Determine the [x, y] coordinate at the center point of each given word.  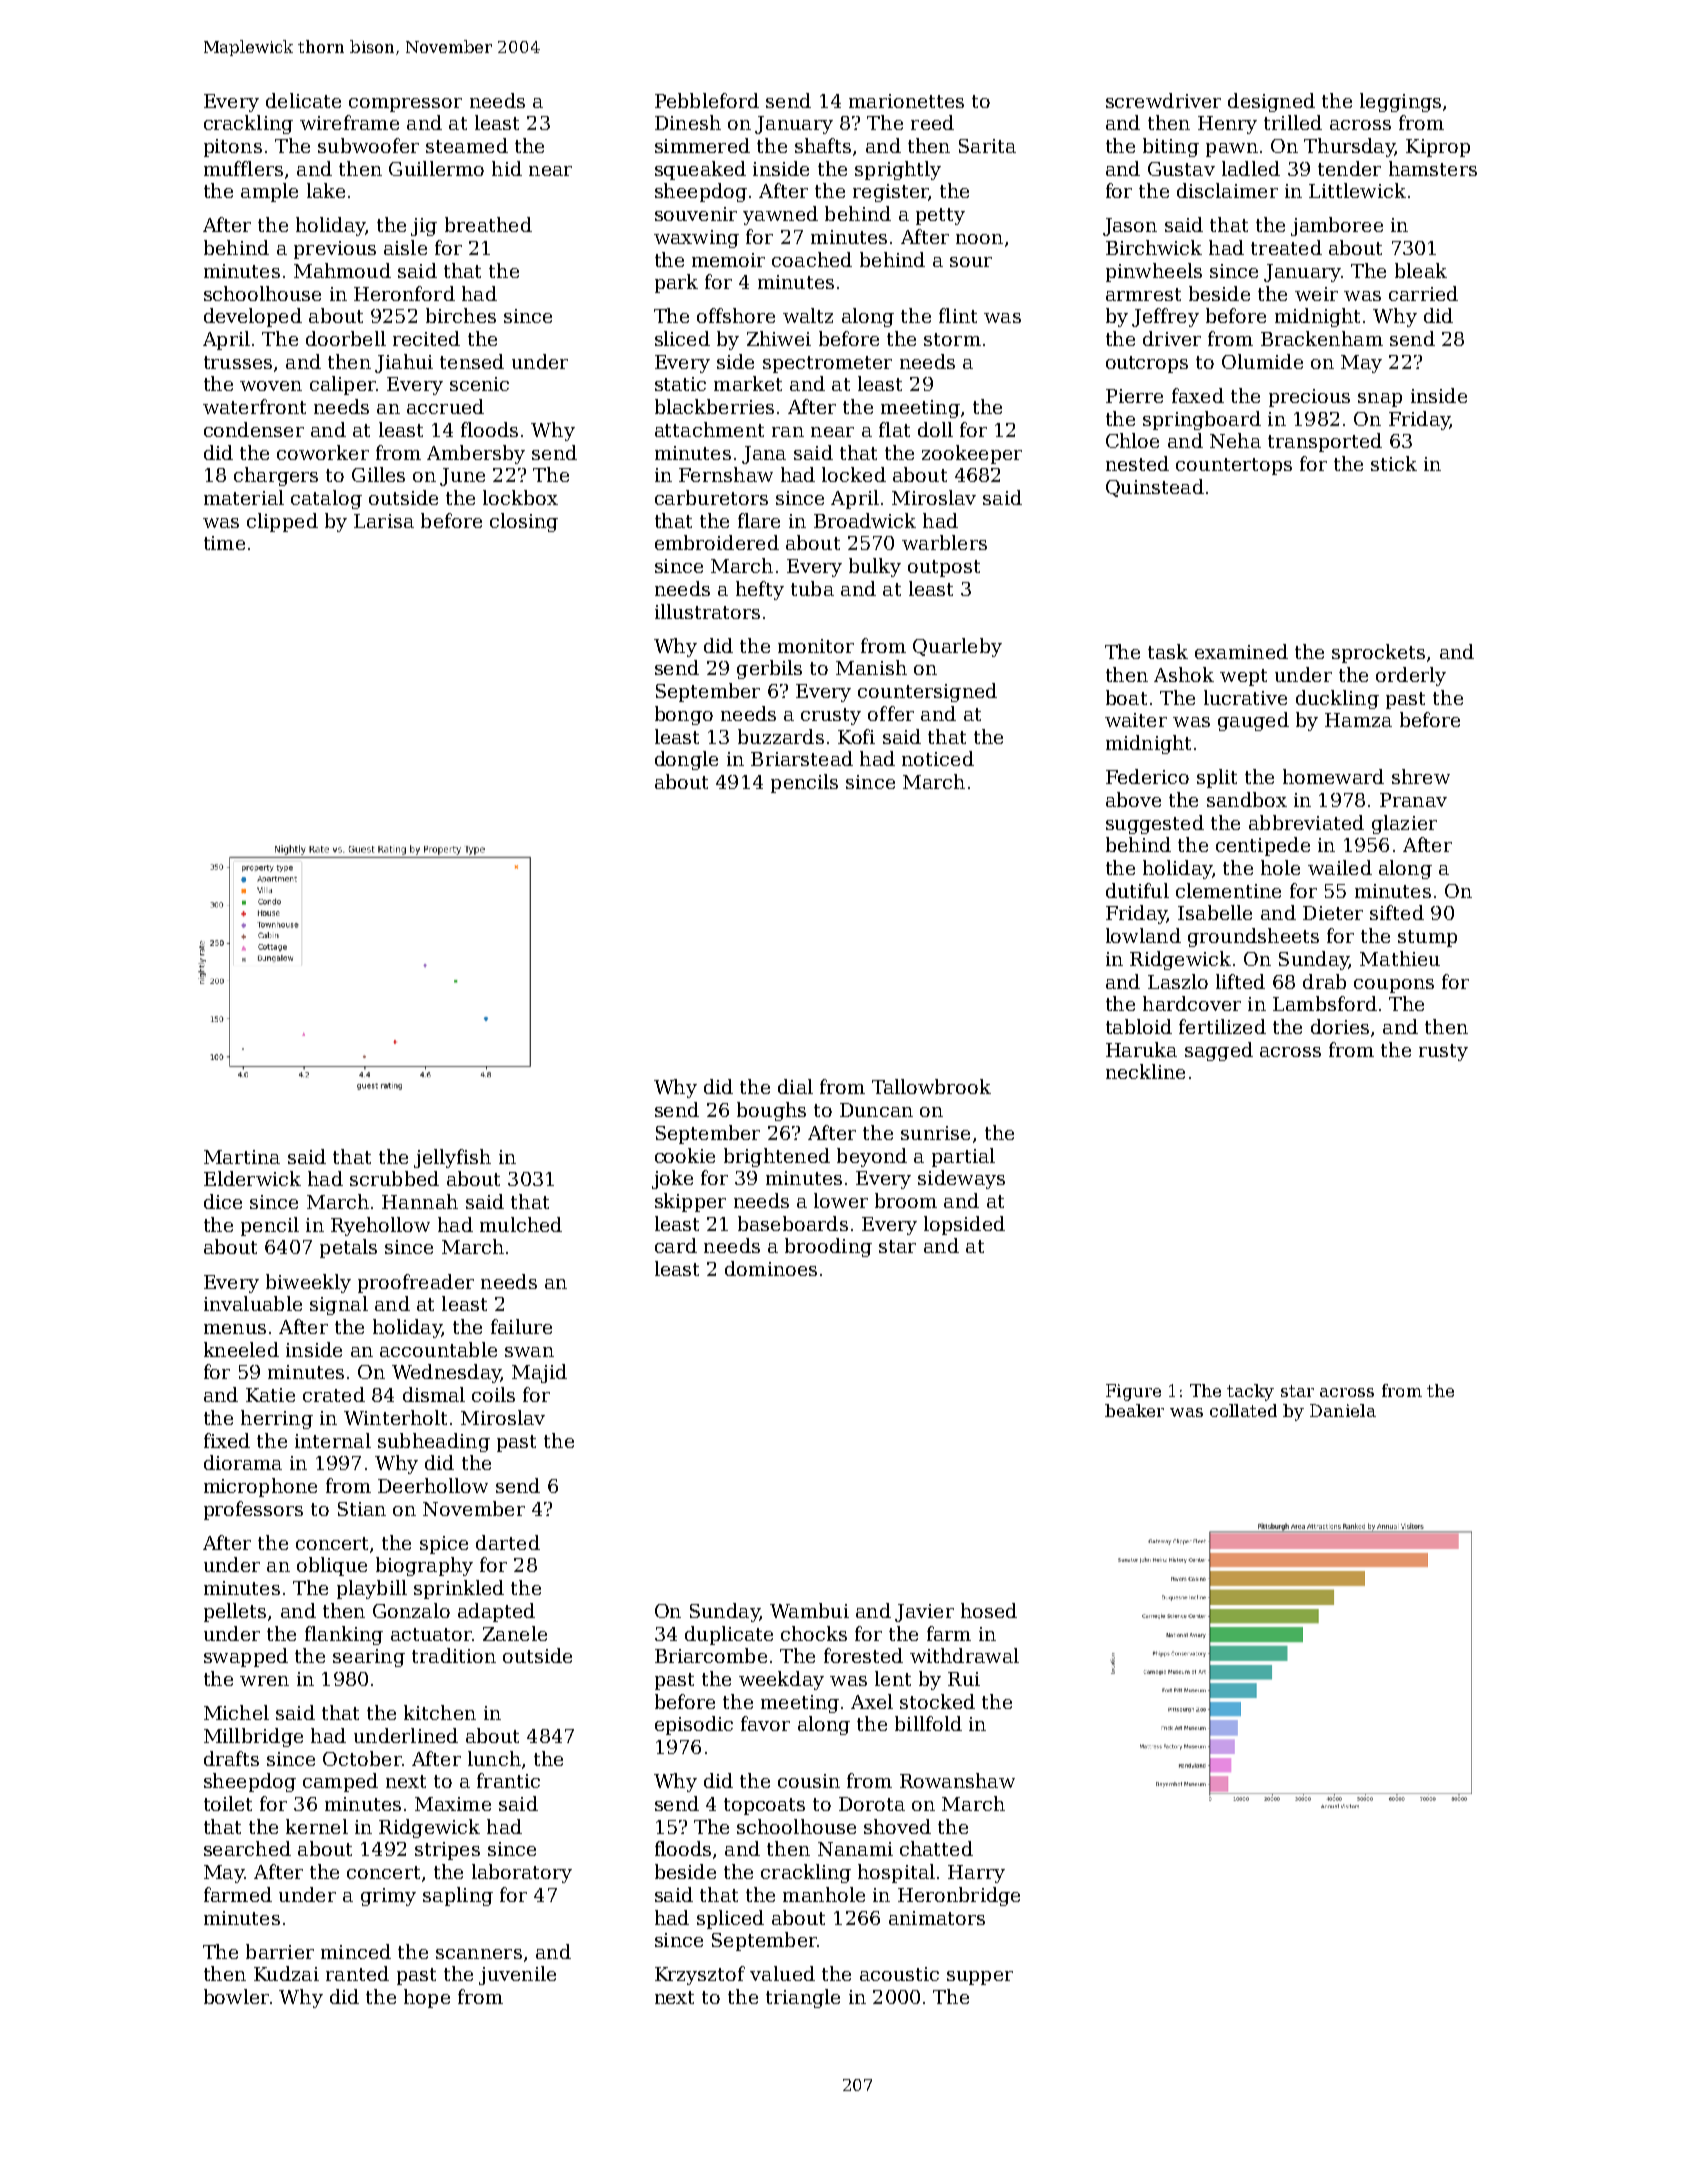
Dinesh [688, 122]
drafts [231, 1758]
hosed [989, 1610]
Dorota [872, 1804]
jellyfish [452, 1158]
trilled [1293, 122]
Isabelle [1215, 912]
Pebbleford [707, 100]
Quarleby [957, 647]
